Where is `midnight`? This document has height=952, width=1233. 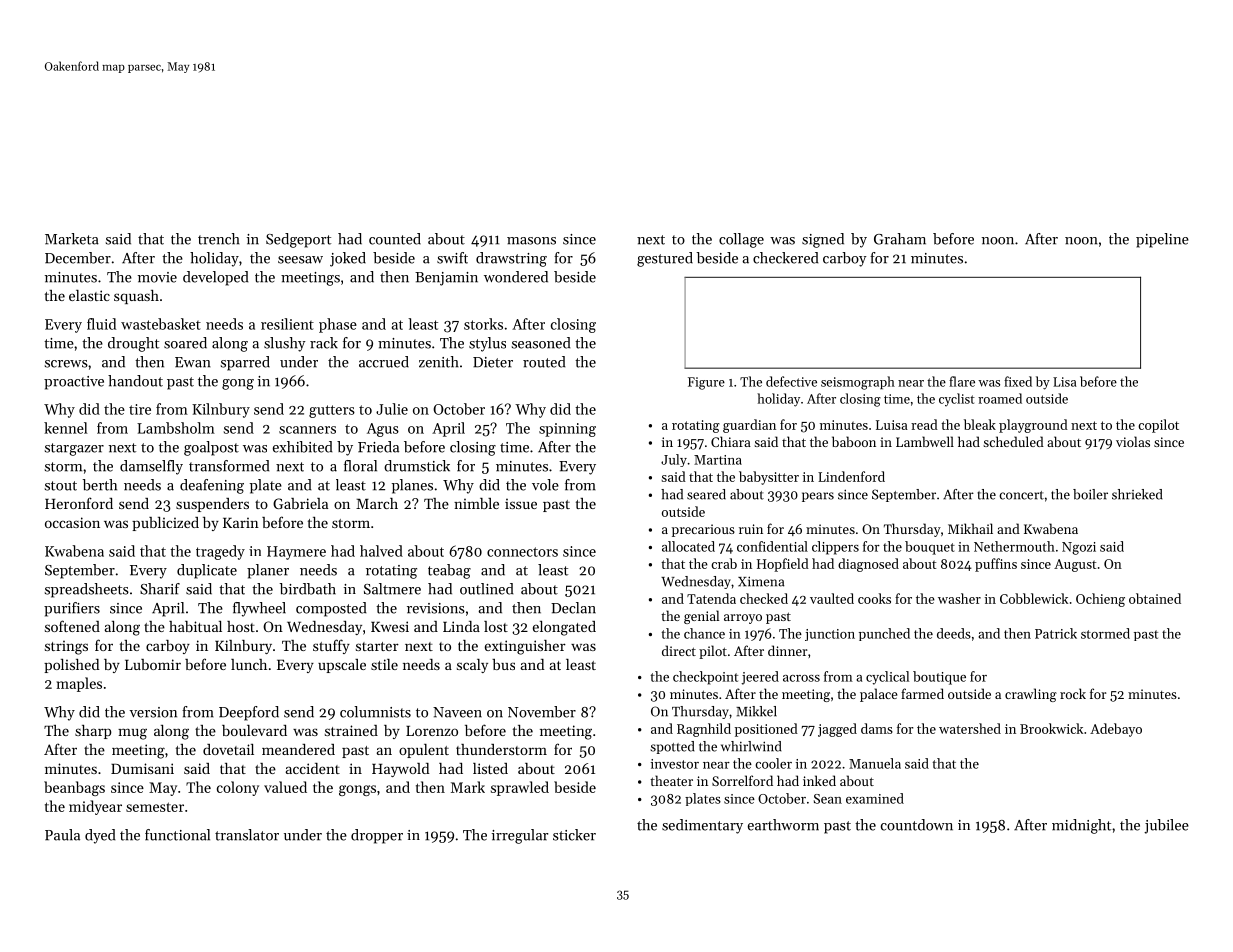 midnight is located at coordinates (1081, 826).
